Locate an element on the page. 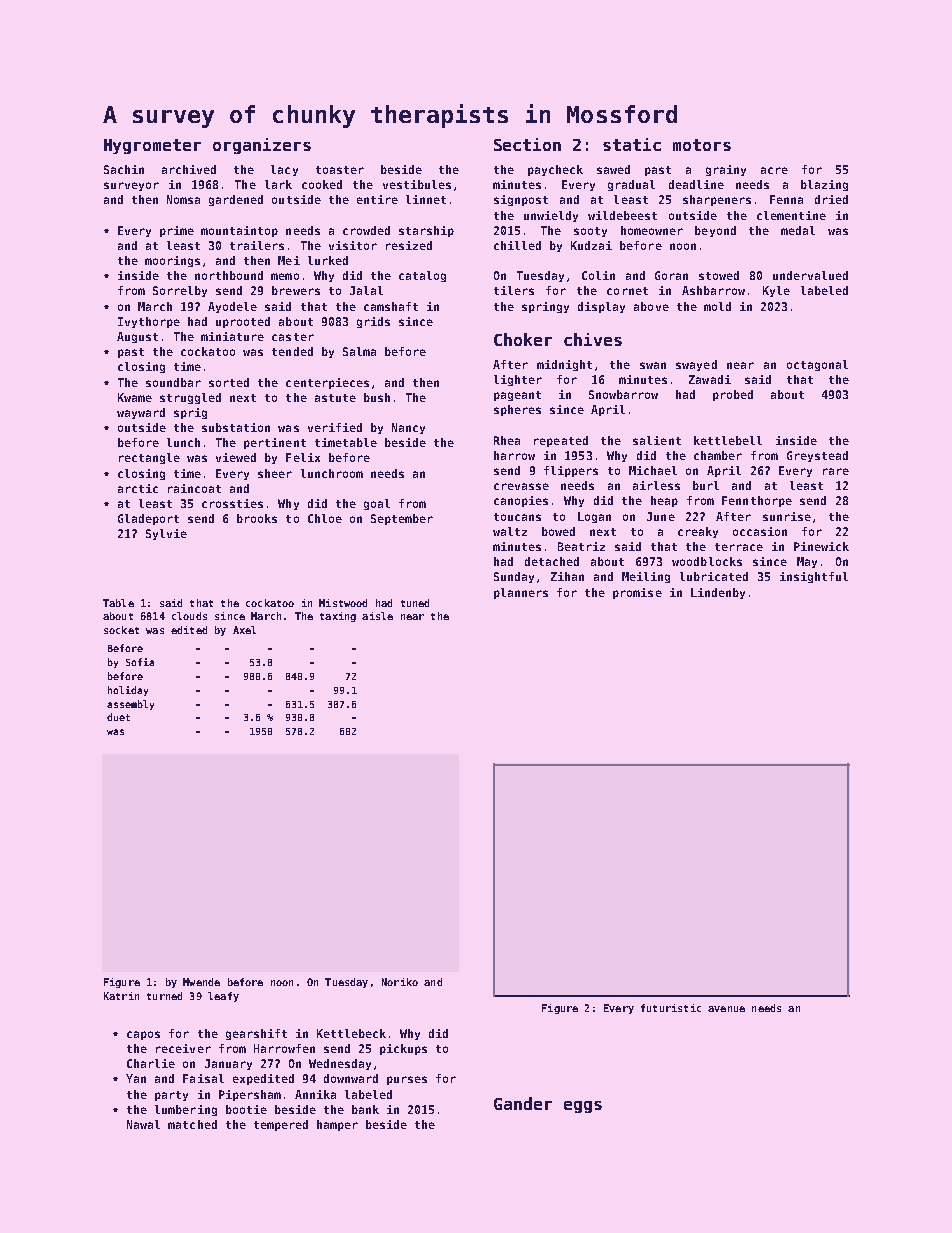 This document has width=952, height=1233. futuristic is located at coordinates (671, 1008).
